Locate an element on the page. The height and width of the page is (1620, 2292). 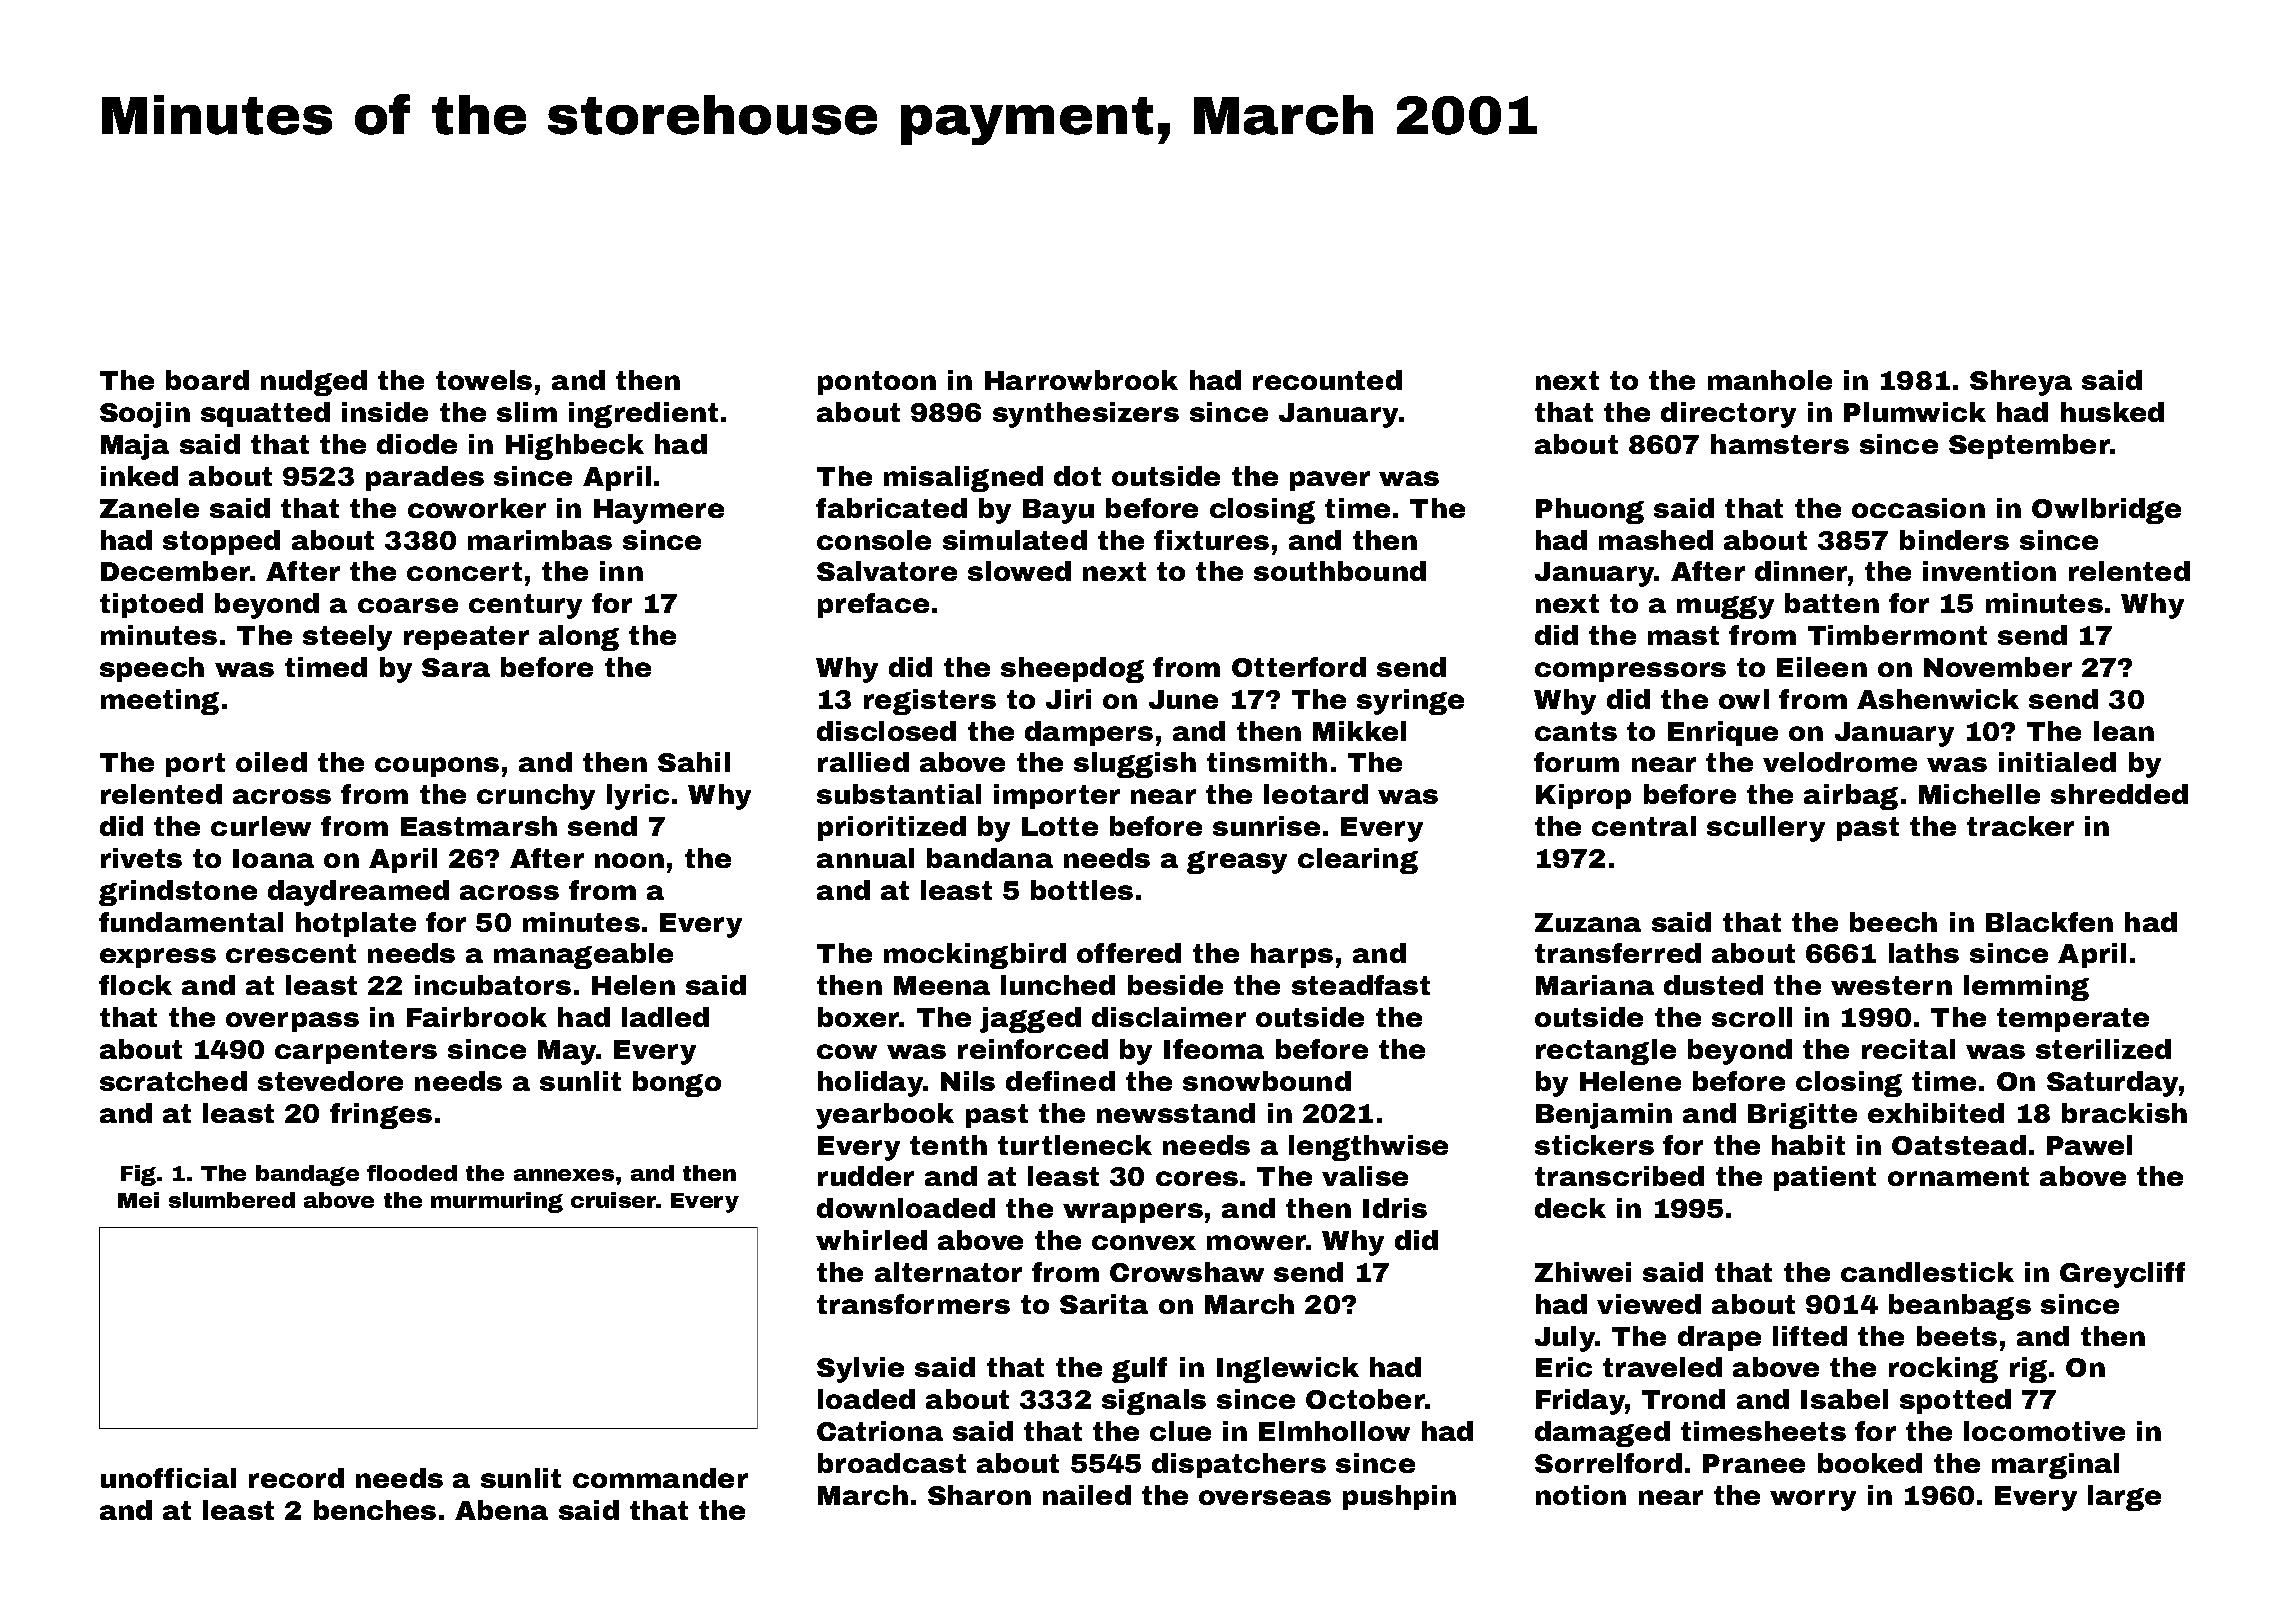
November is located at coordinates (1998, 667).
